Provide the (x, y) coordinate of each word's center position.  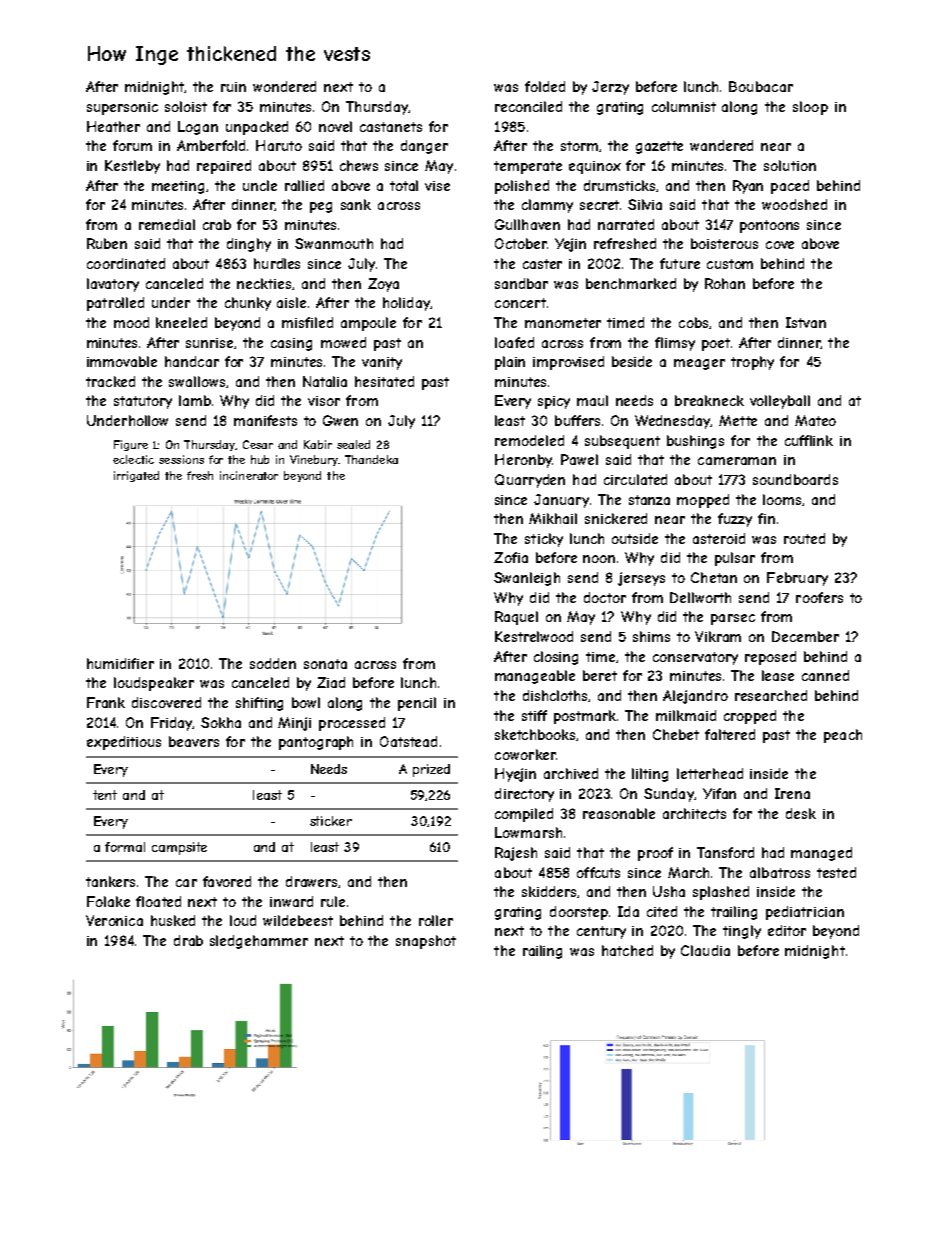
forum (132, 145)
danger (424, 147)
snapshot (426, 942)
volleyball (780, 402)
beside (632, 361)
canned (825, 675)
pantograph (316, 743)
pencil (417, 704)
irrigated (136, 476)
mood (131, 322)
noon (599, 559)
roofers (819, 597)
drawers (311, 881)
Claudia (705, 950)
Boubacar (761, 86)
